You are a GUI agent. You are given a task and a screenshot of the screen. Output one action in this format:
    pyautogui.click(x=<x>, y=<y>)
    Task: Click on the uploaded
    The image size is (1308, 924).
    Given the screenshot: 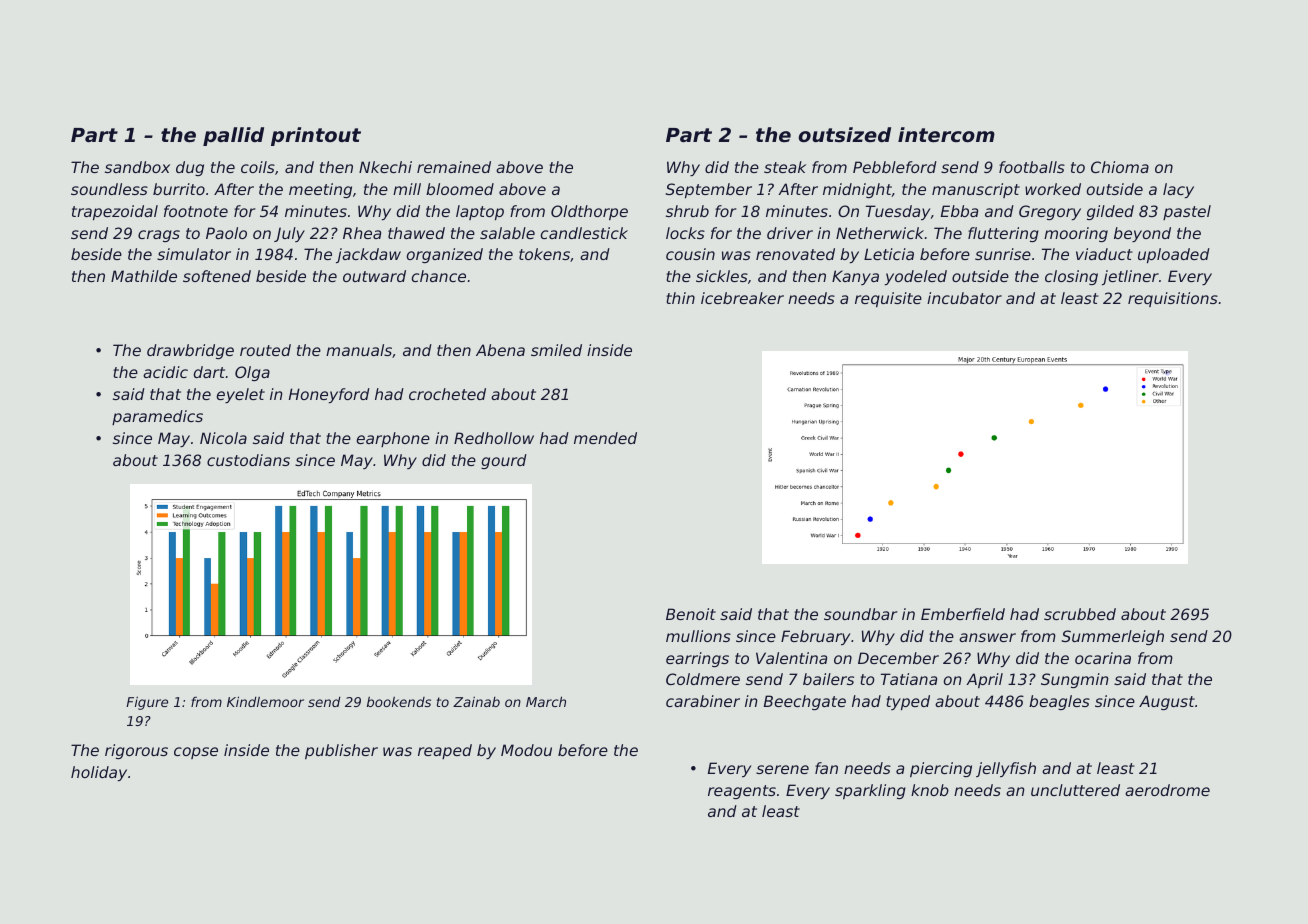 What is the action you would take?
    pyautogui.click(x=1174, y=255)
